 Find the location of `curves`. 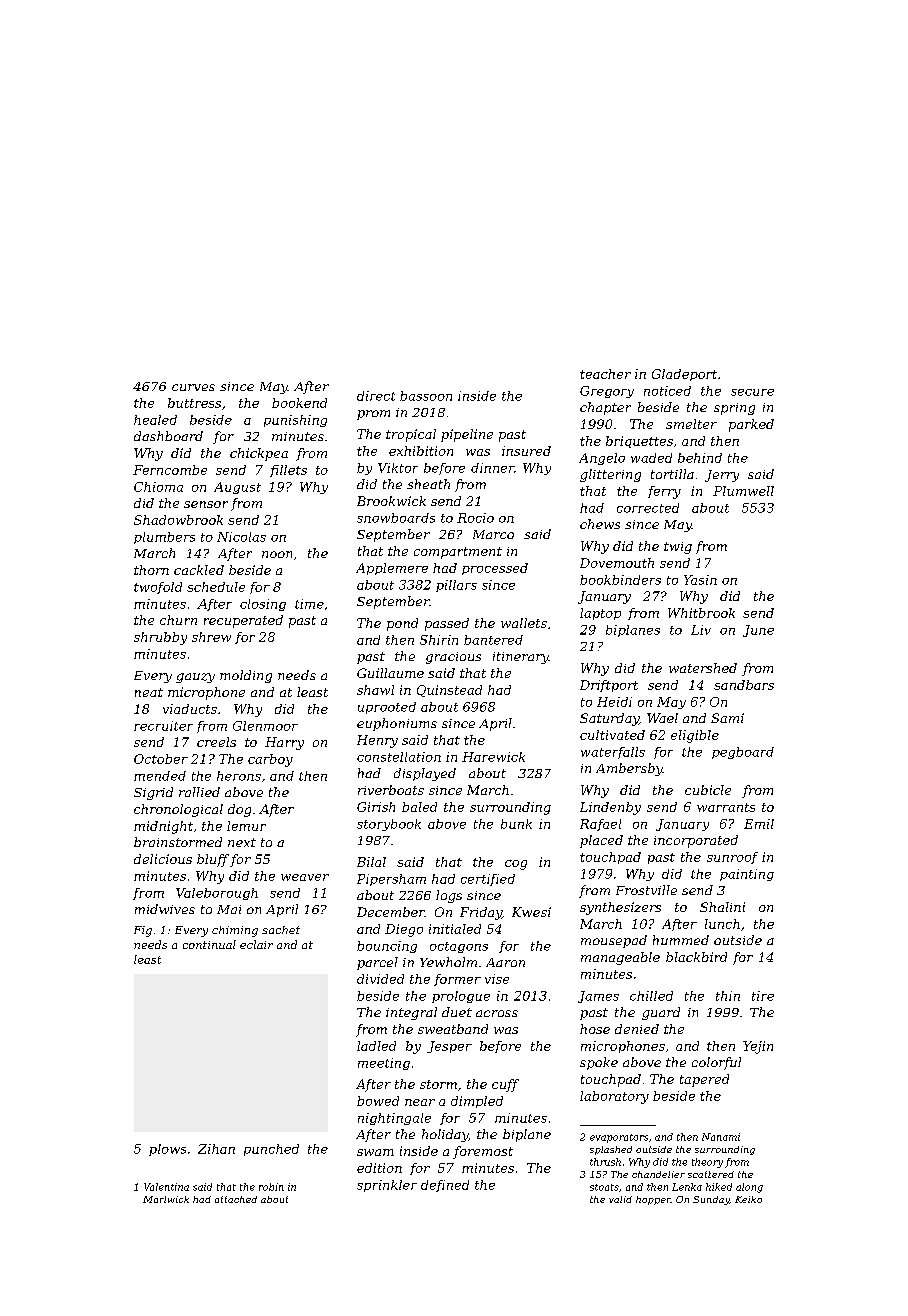

curves is located at coordinates (193, 387).
